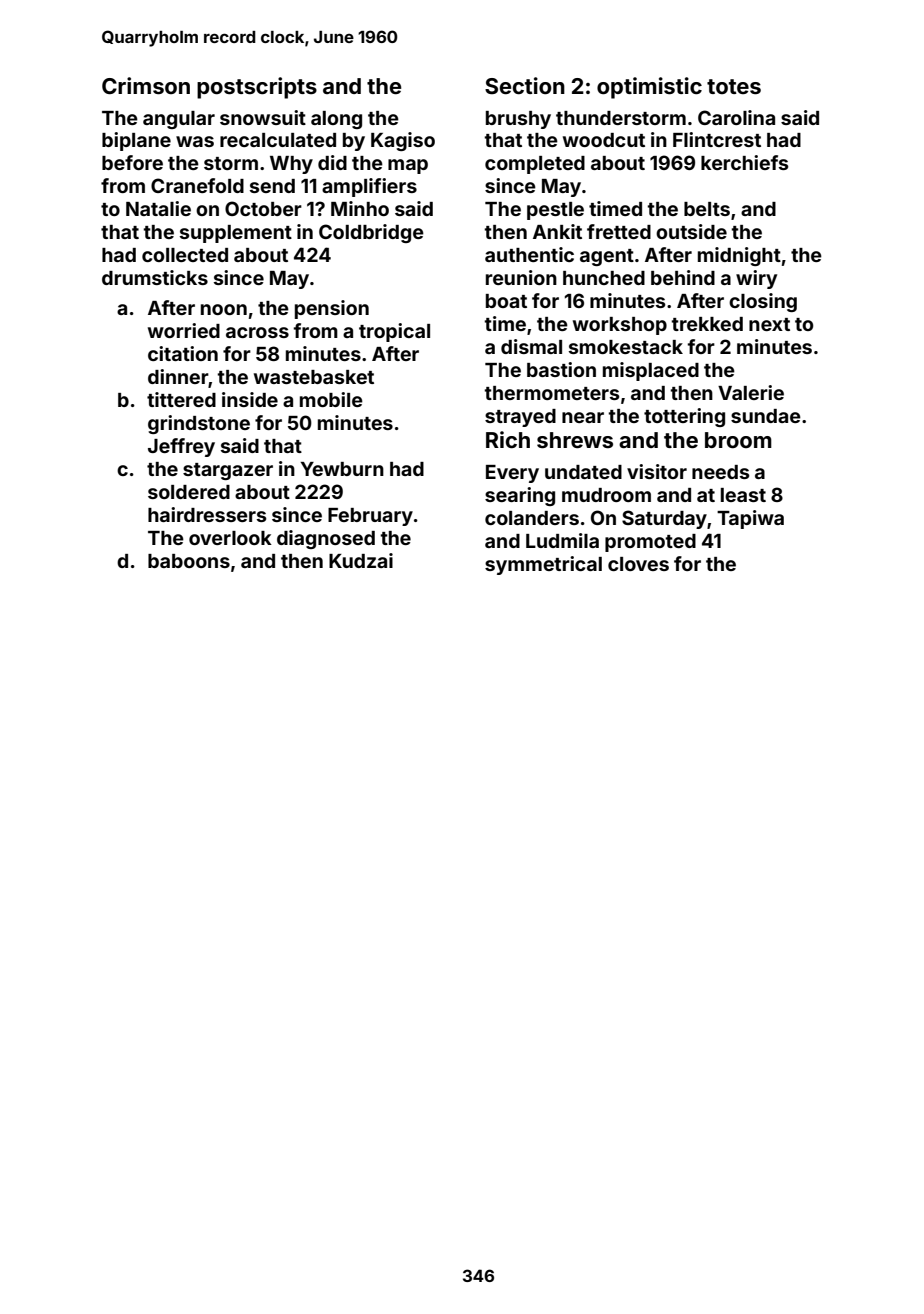 The width and height of the screenshot is (924, 1314). Describe the element at coordinates (525, 85) in the screenshot. I see `Section` at that location.
